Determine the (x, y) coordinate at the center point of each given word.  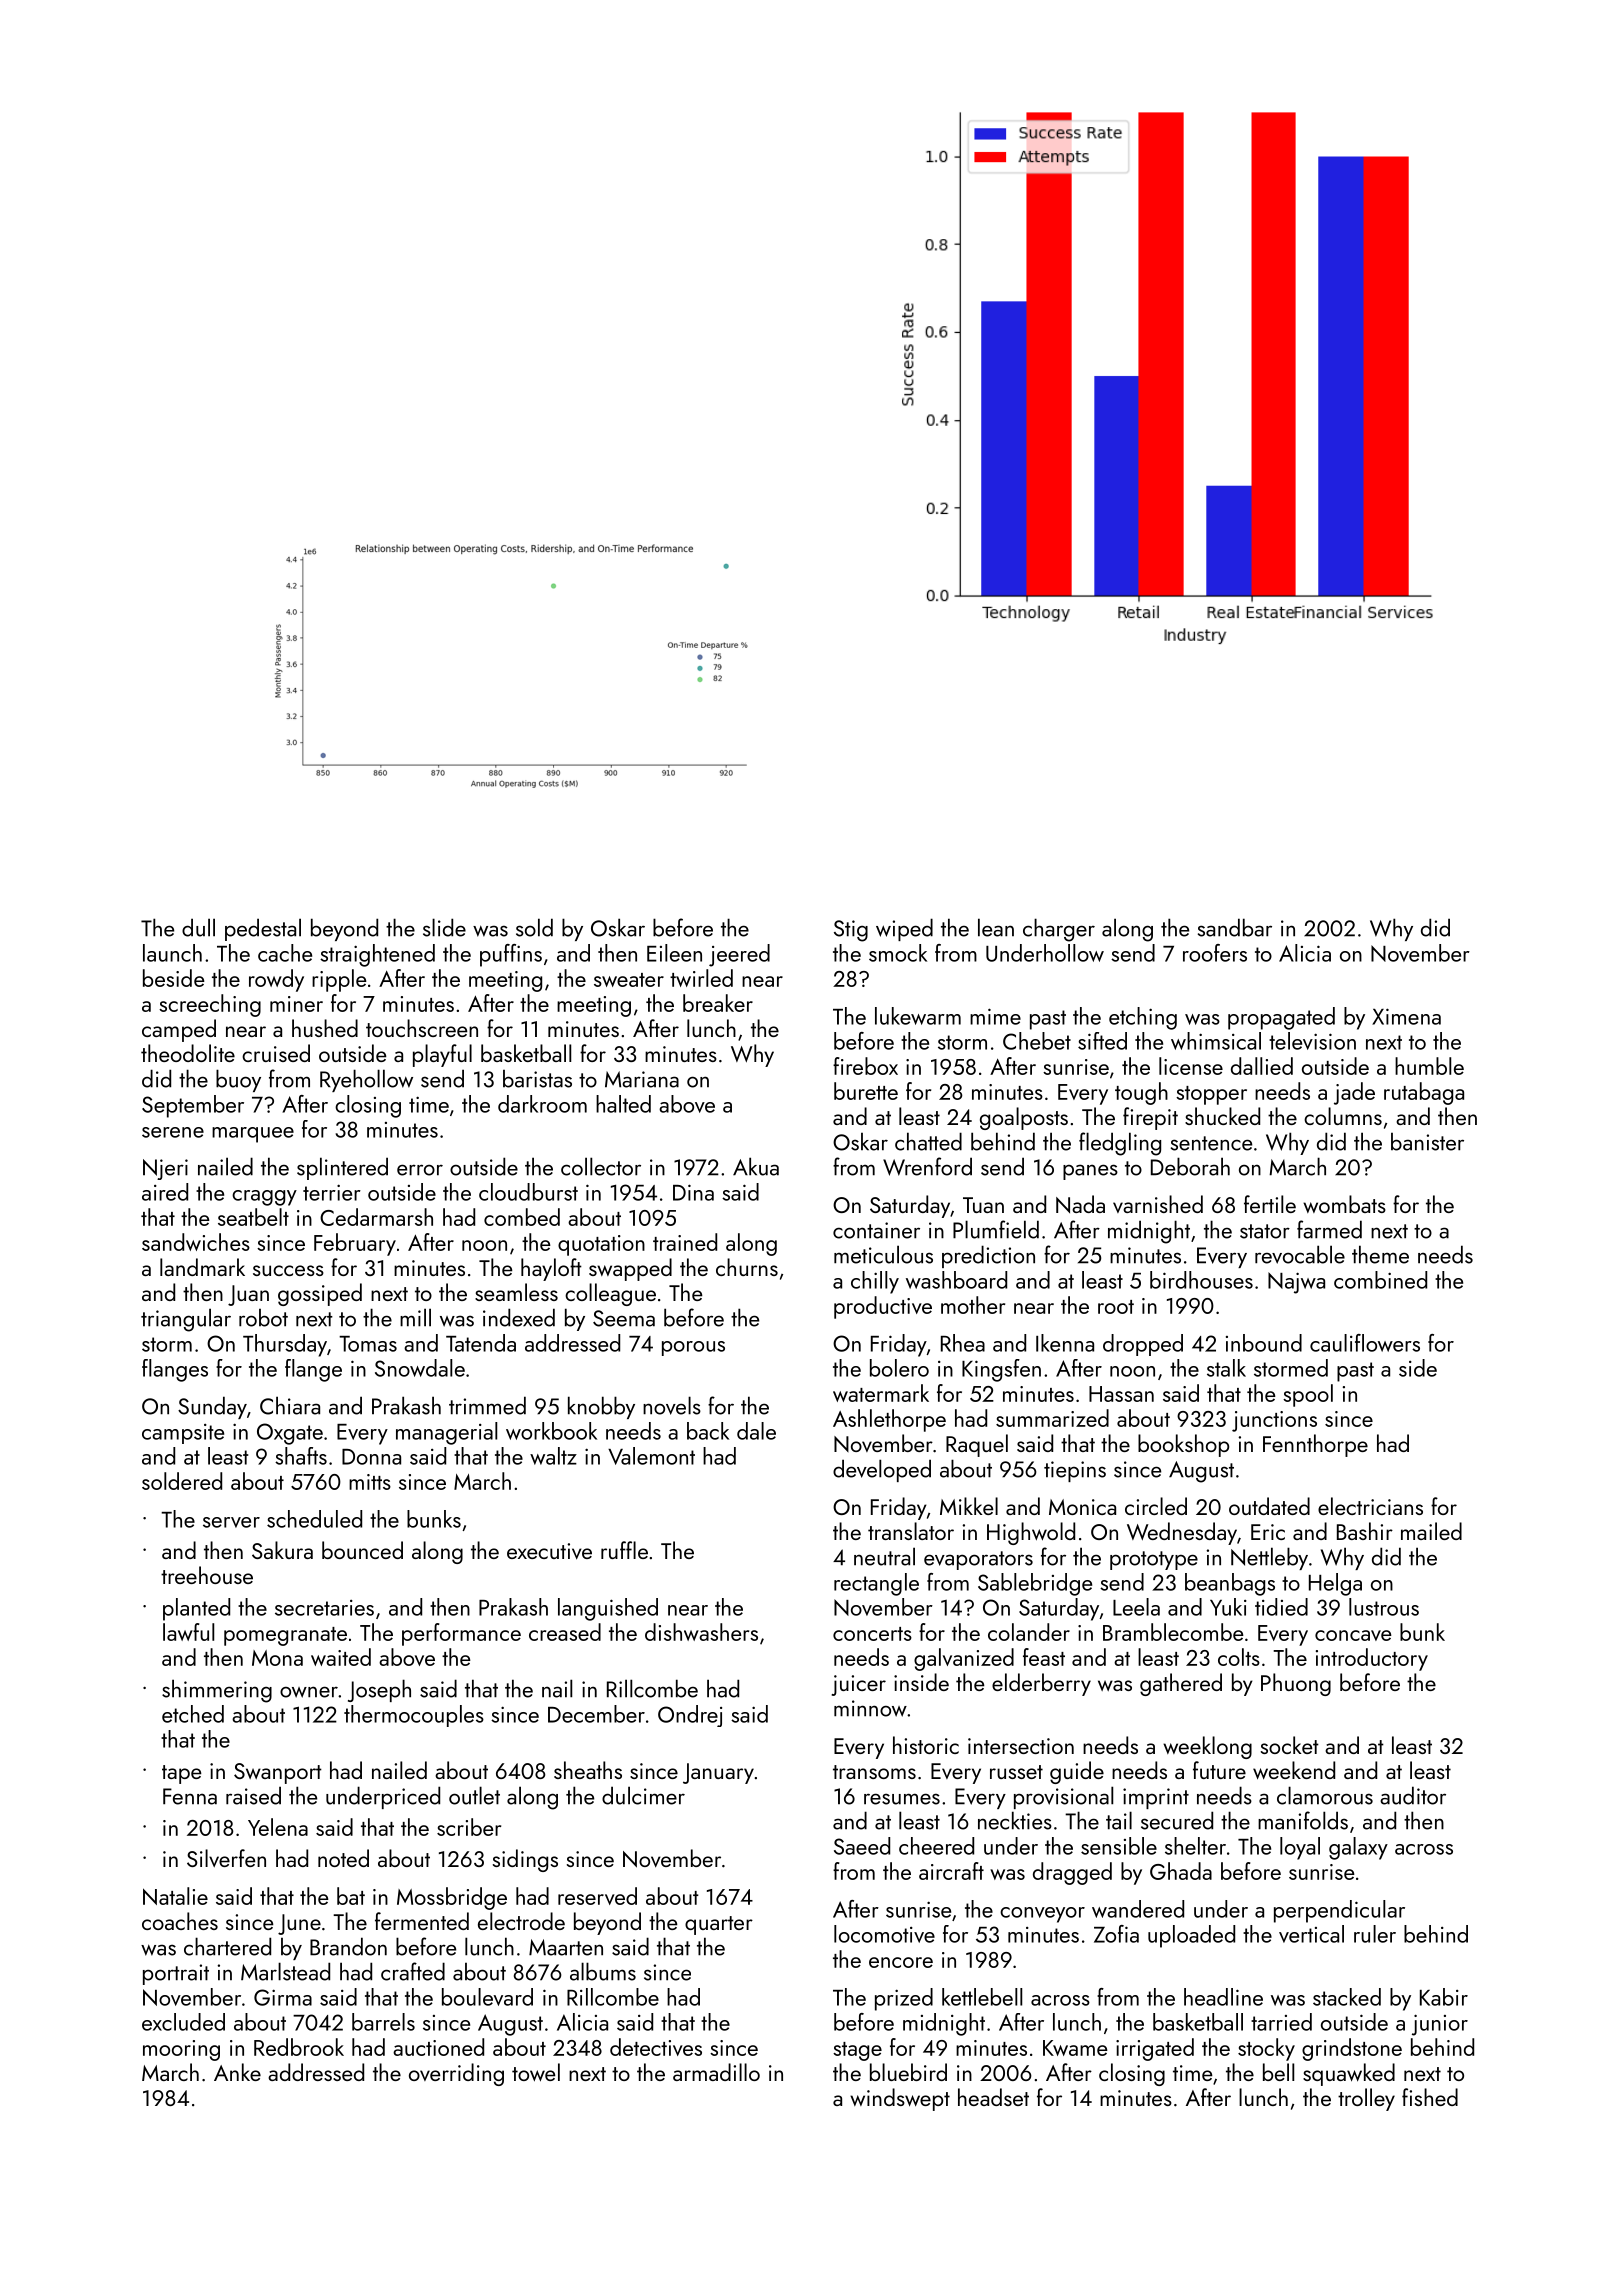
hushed (325, 1028)
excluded (183, 2022)
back (708, 1431)
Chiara (290, 1405)
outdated (1269, 1506)
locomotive (884, 1934)
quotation (601, 1245)
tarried (1281, 2022)
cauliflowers (1365, 1343)
